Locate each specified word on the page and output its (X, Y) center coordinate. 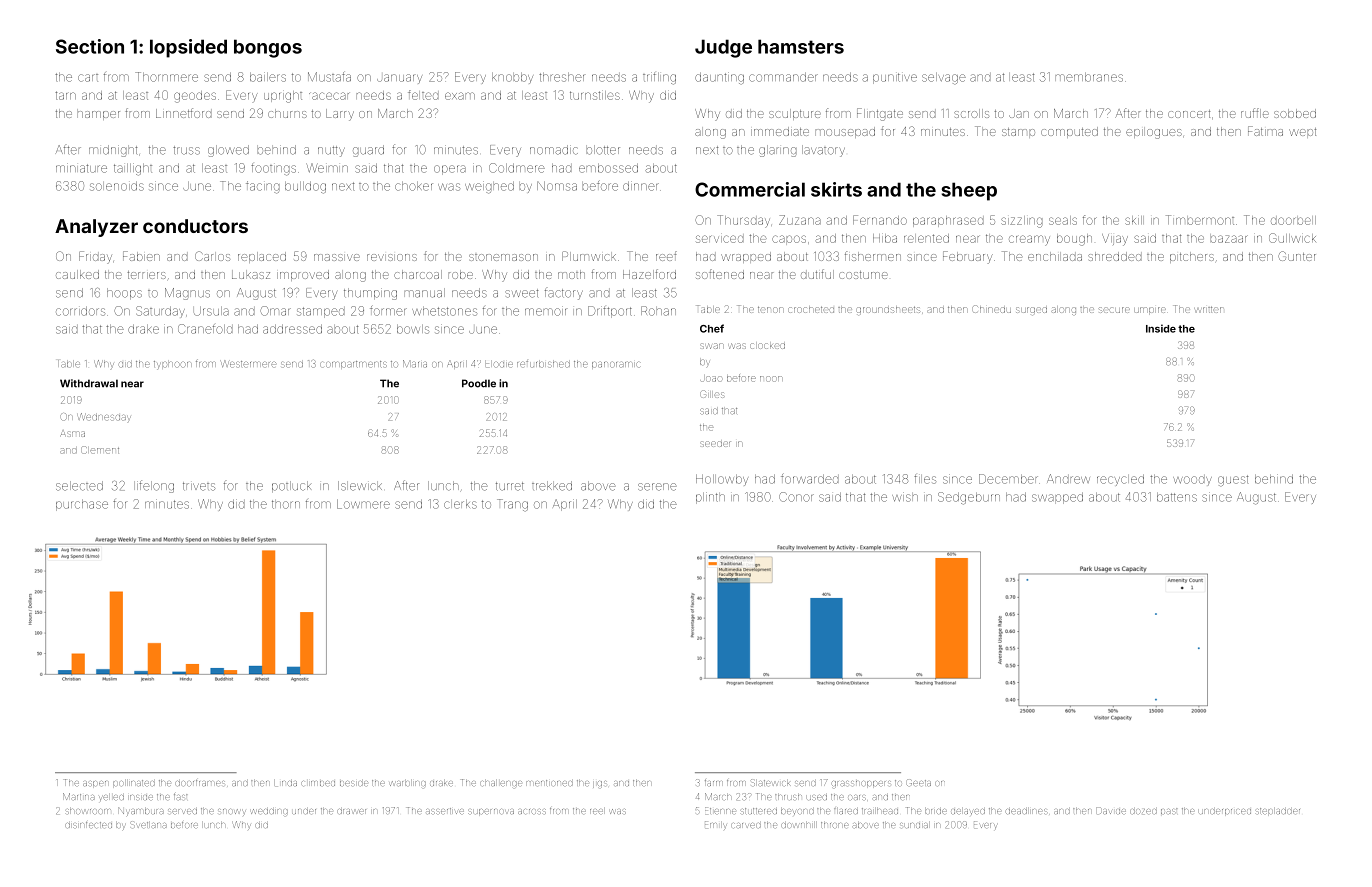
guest (1233, 481)
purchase (82, 505)
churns (287, 113)
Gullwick (1292, 238)
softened (720, 274)
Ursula (211, 311)
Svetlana (149, 824)
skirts (836, 189)
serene (657, 487)
